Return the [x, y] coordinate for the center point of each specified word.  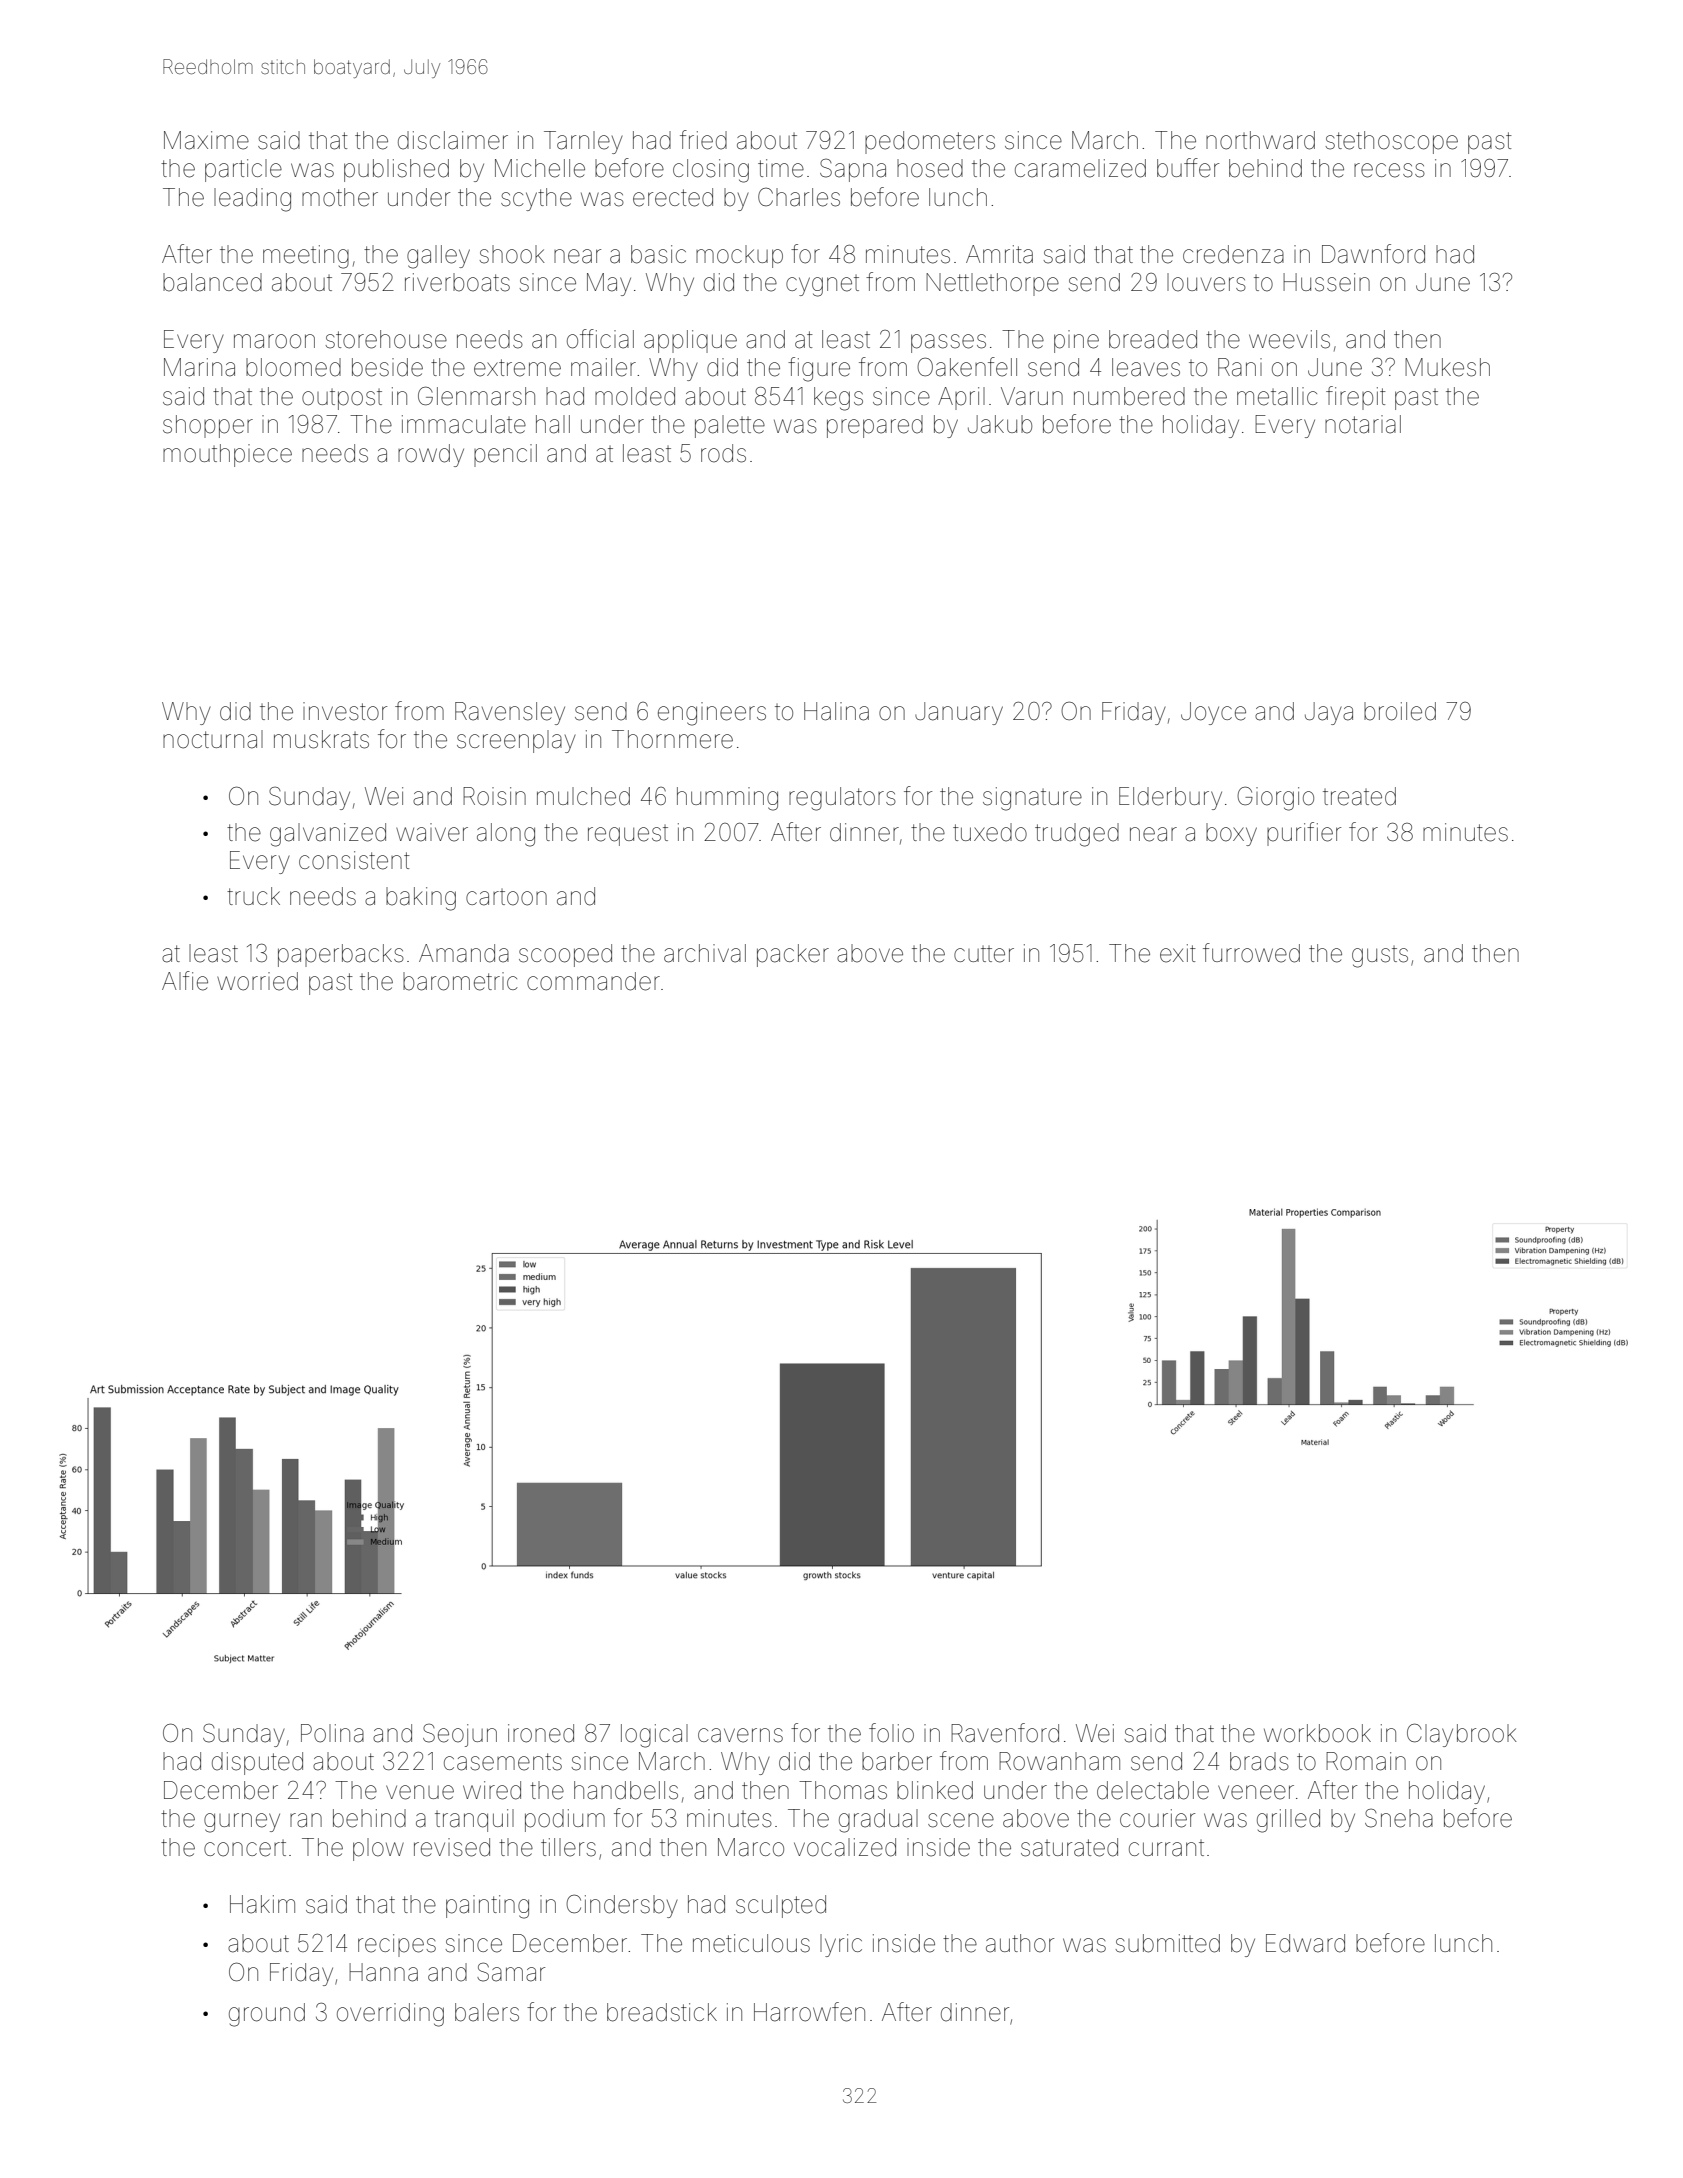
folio [891, 1733]
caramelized [1080, 168]
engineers [712, 714]
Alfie [185, 981]
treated [1359, 796]
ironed [541, 1733]
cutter [984, 954]
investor [345, 711]
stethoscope [1392, 142]
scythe [536, 199]
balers [487, 2012]
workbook [1317, 1733]
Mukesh [1447, 367]
